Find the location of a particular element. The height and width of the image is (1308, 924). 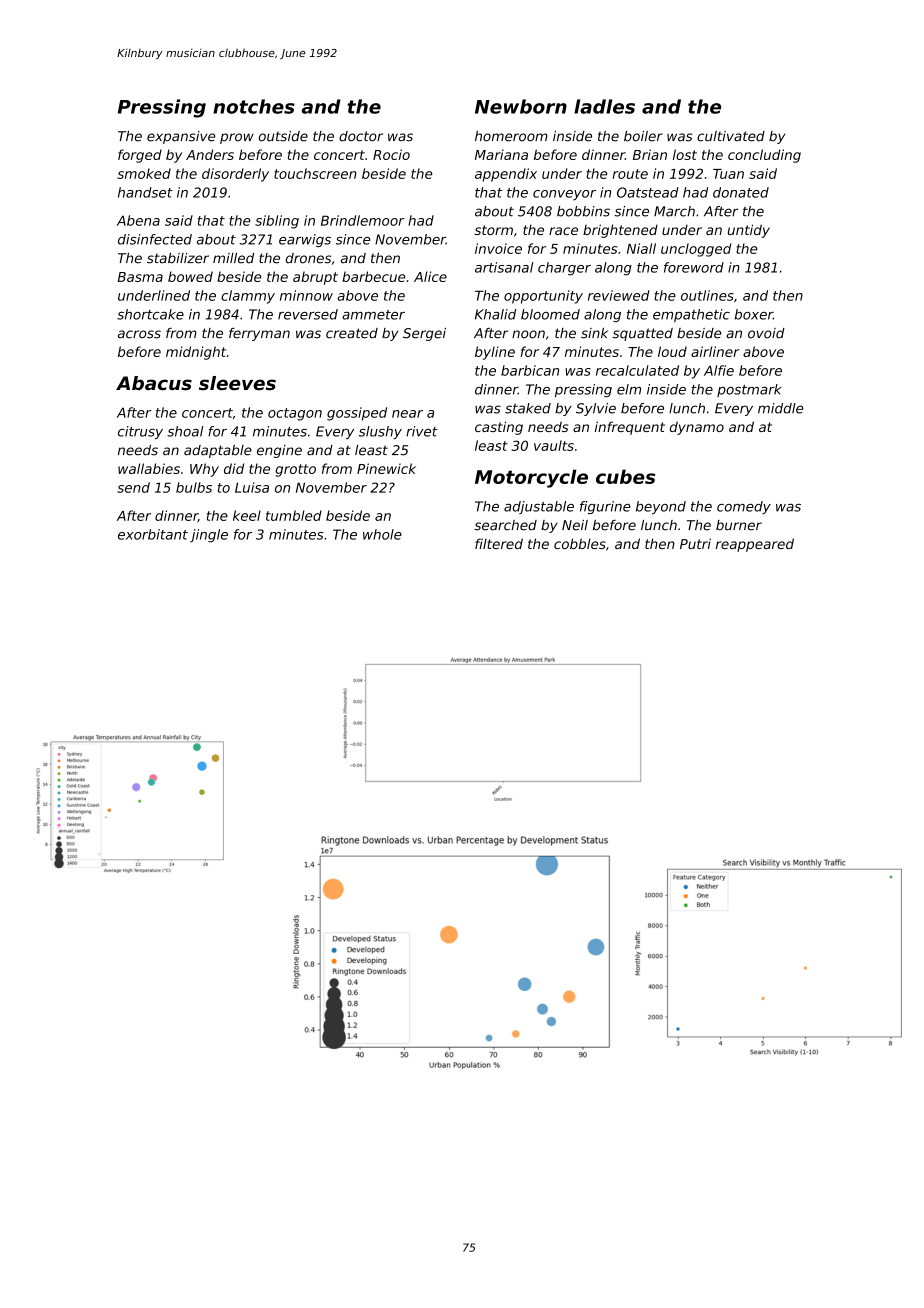

Newborn is located at coordinates (521, 106).
